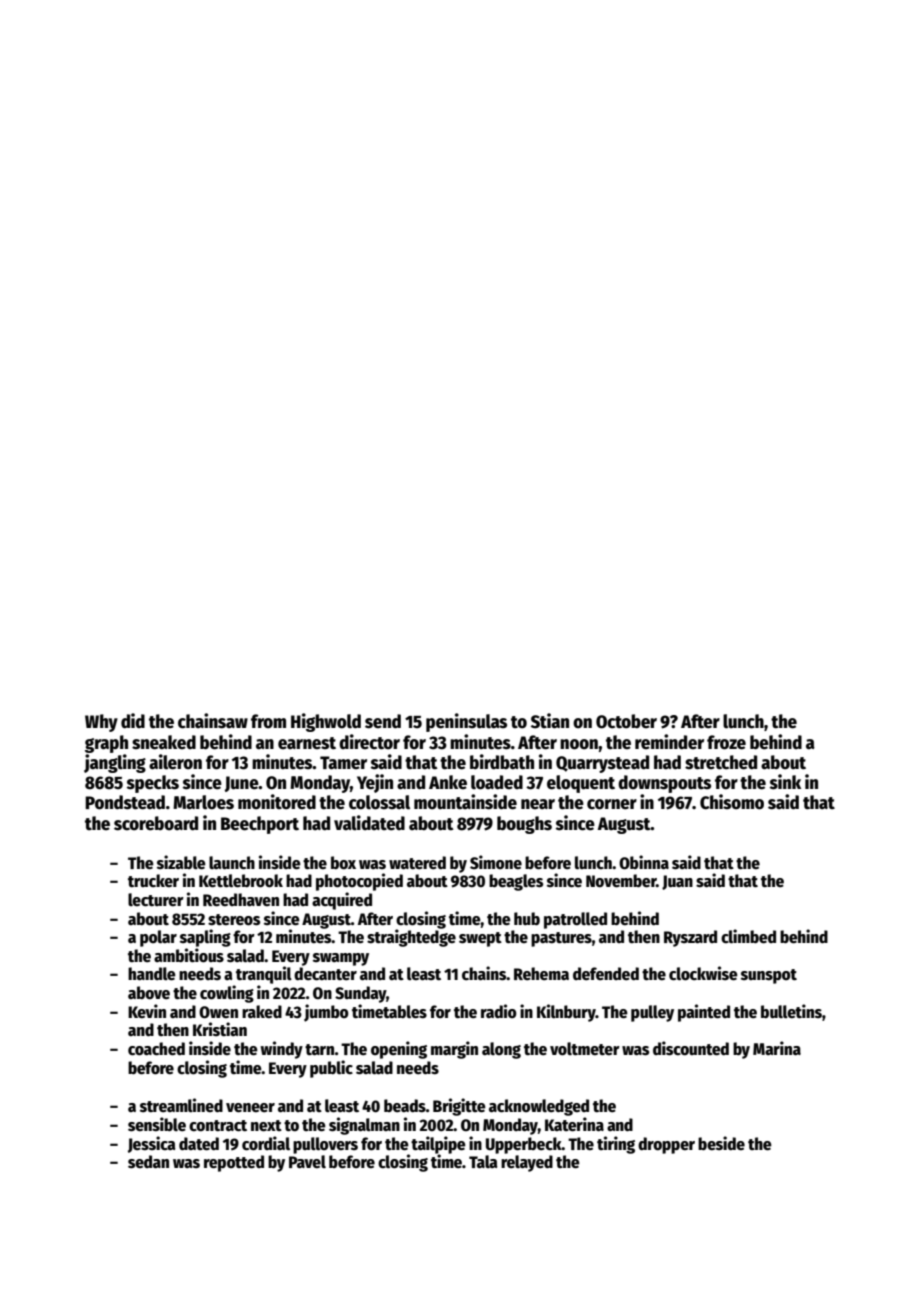 This page has width=924, height=1314. I want to click on Chisomo, so click(732, 802).
